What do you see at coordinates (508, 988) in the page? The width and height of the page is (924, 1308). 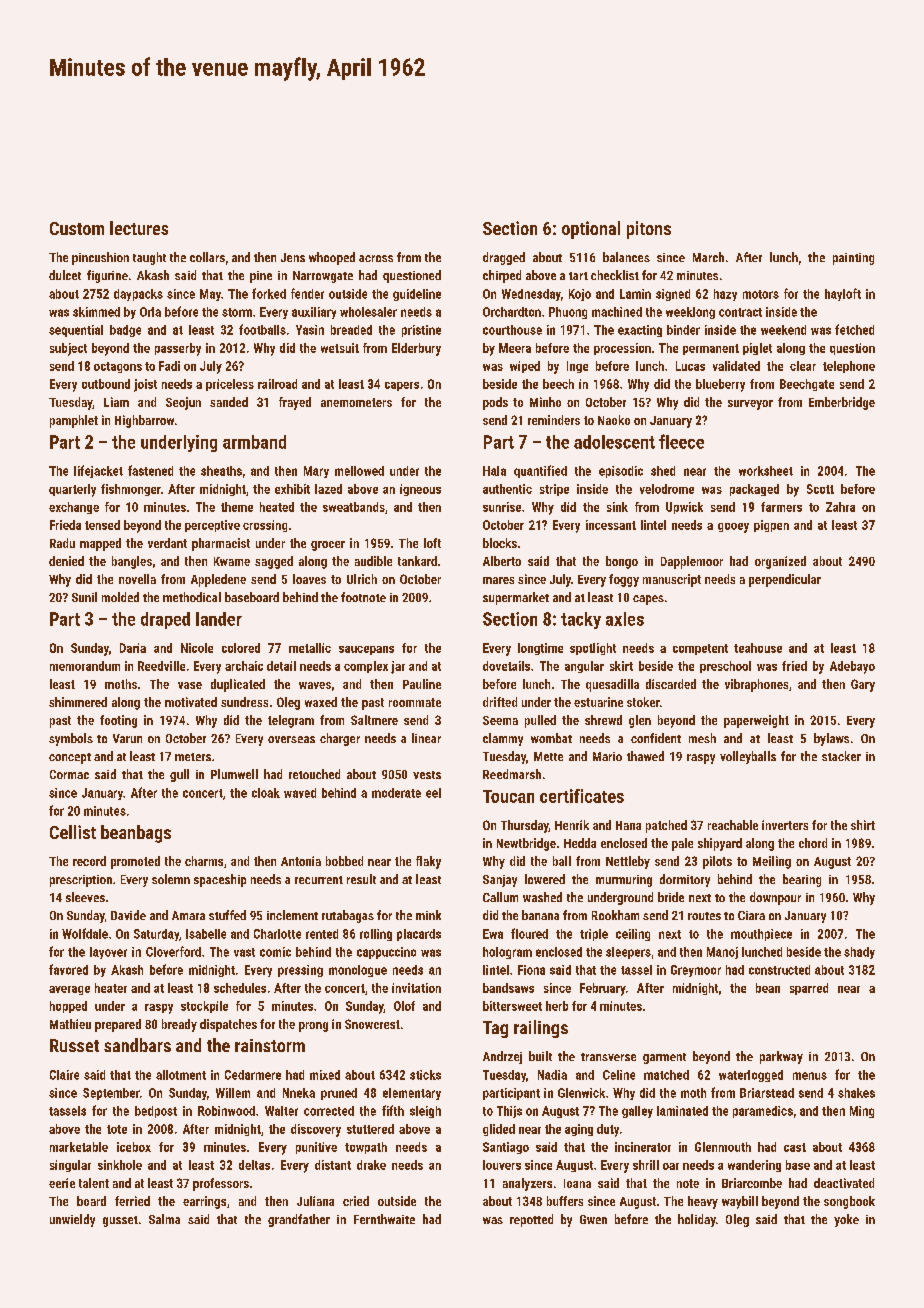 I see `bandsaws` at bounding box center [508, 988].
